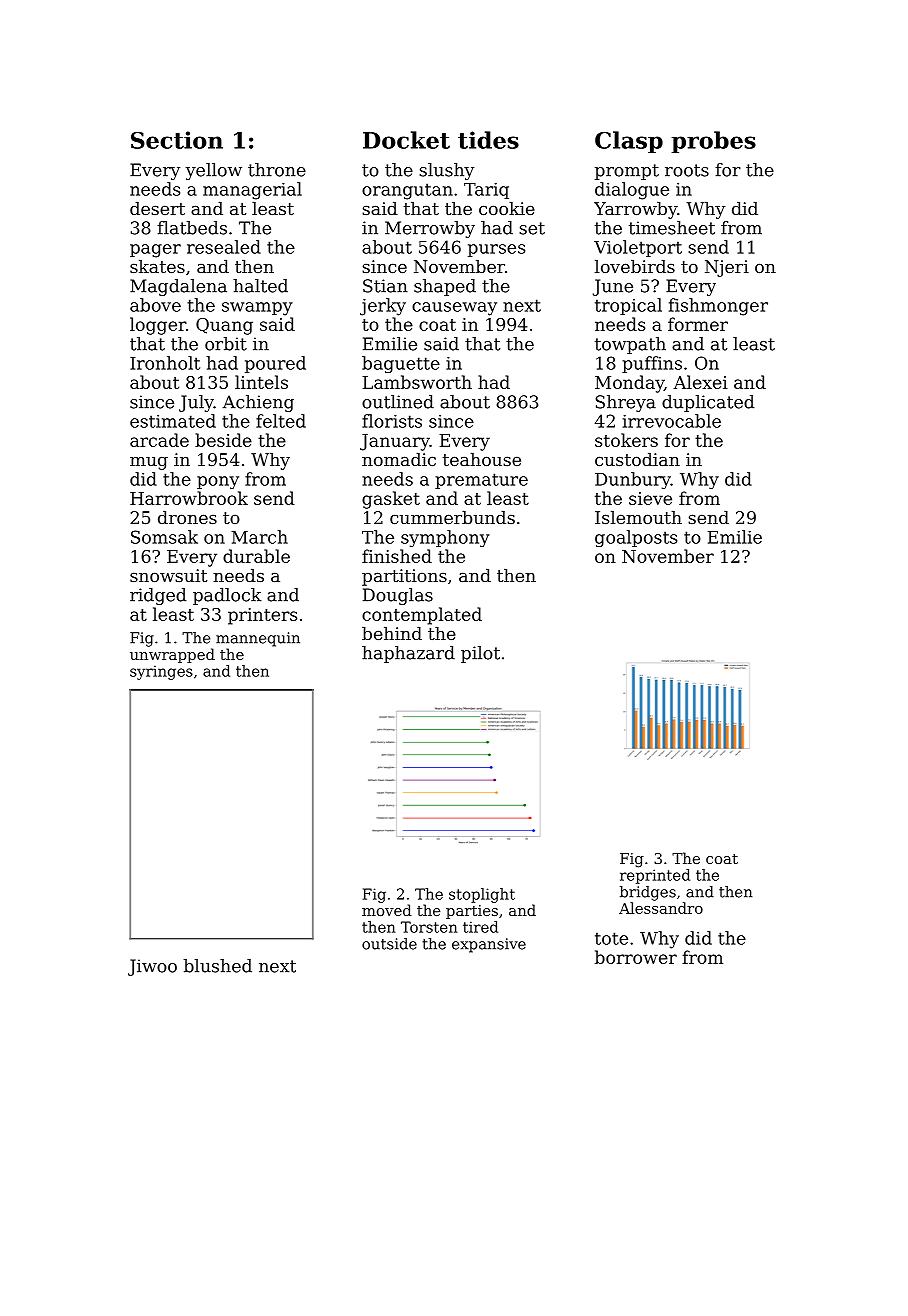 This document has height=1316, width=908. I want to click on teahouse, so click(482, 459).
